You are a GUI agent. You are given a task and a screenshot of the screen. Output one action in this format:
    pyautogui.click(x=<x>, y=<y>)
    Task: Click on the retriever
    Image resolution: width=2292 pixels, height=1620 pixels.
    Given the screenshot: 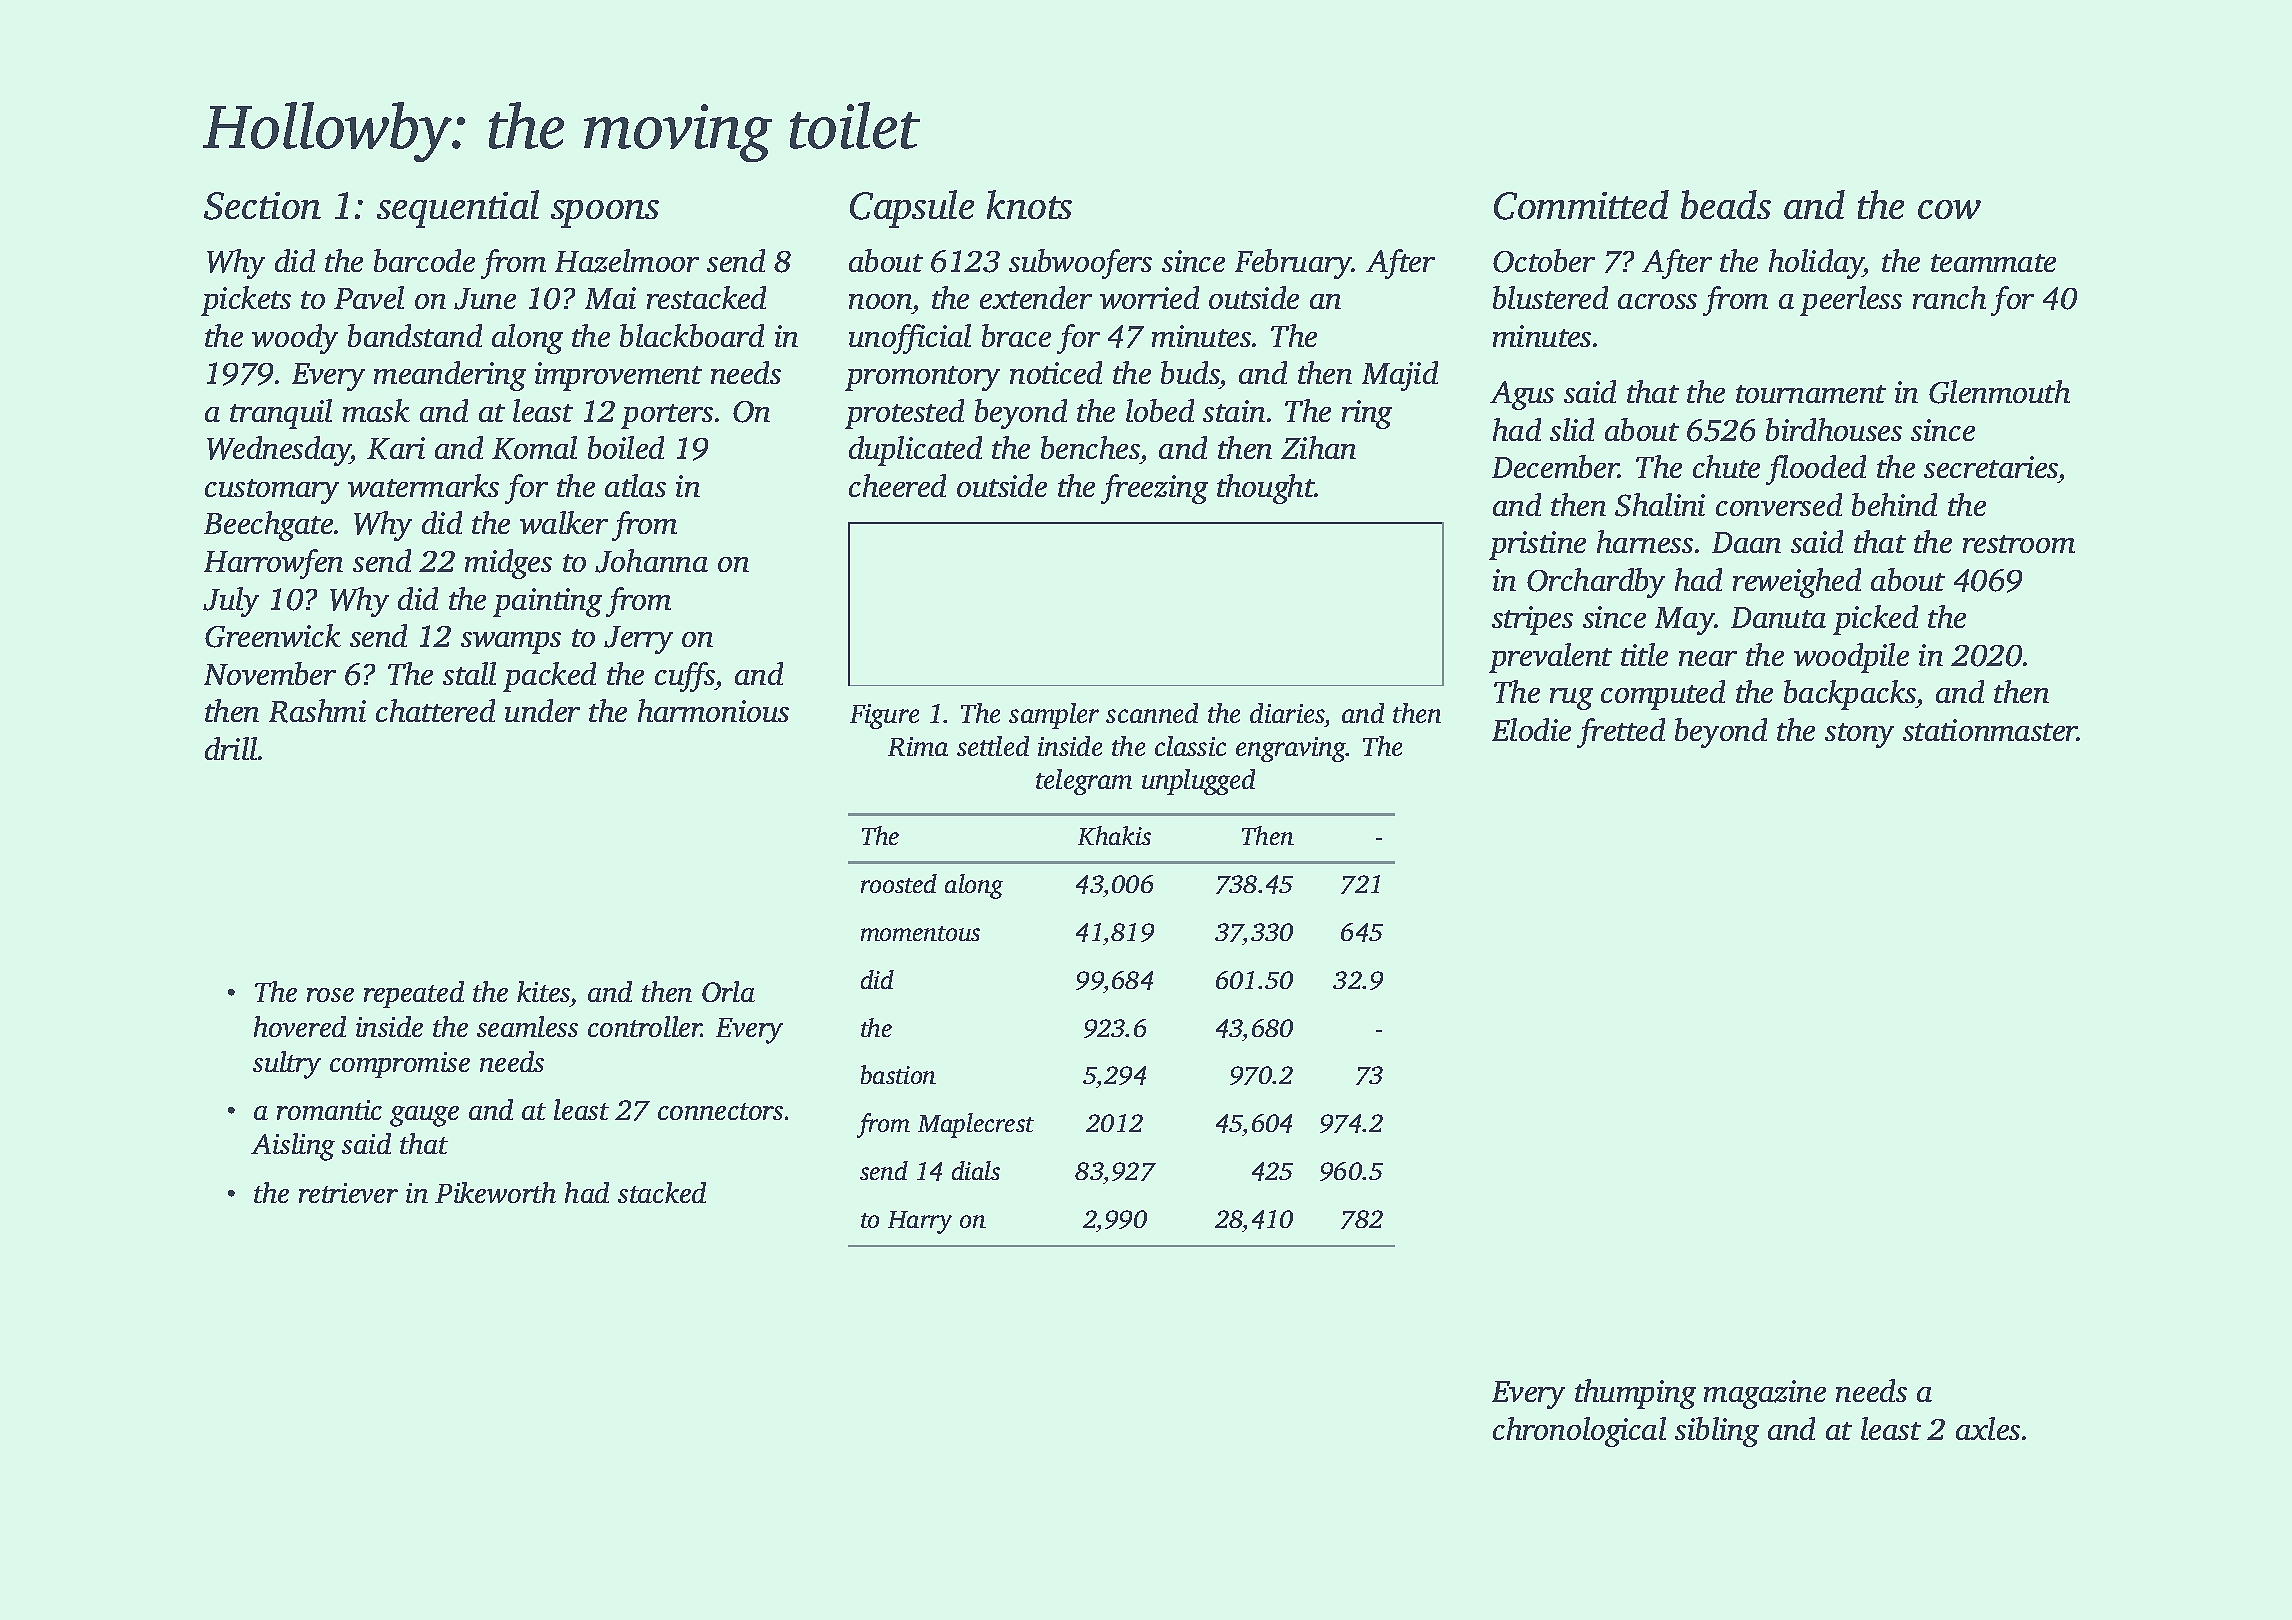 What is the action you would take?
    pyautogui.click(x=348, y=1193)
